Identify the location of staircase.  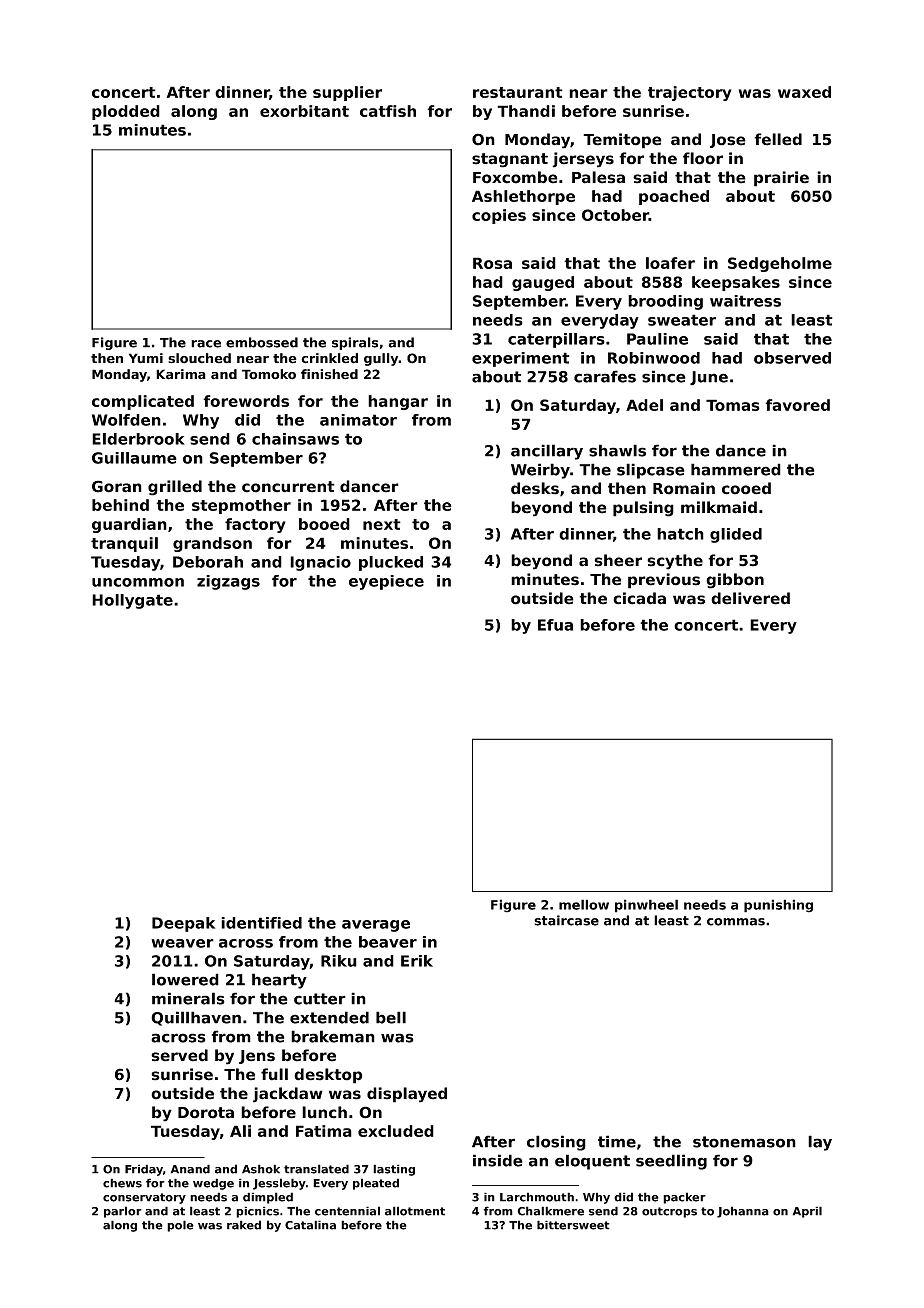
(566, 920).
